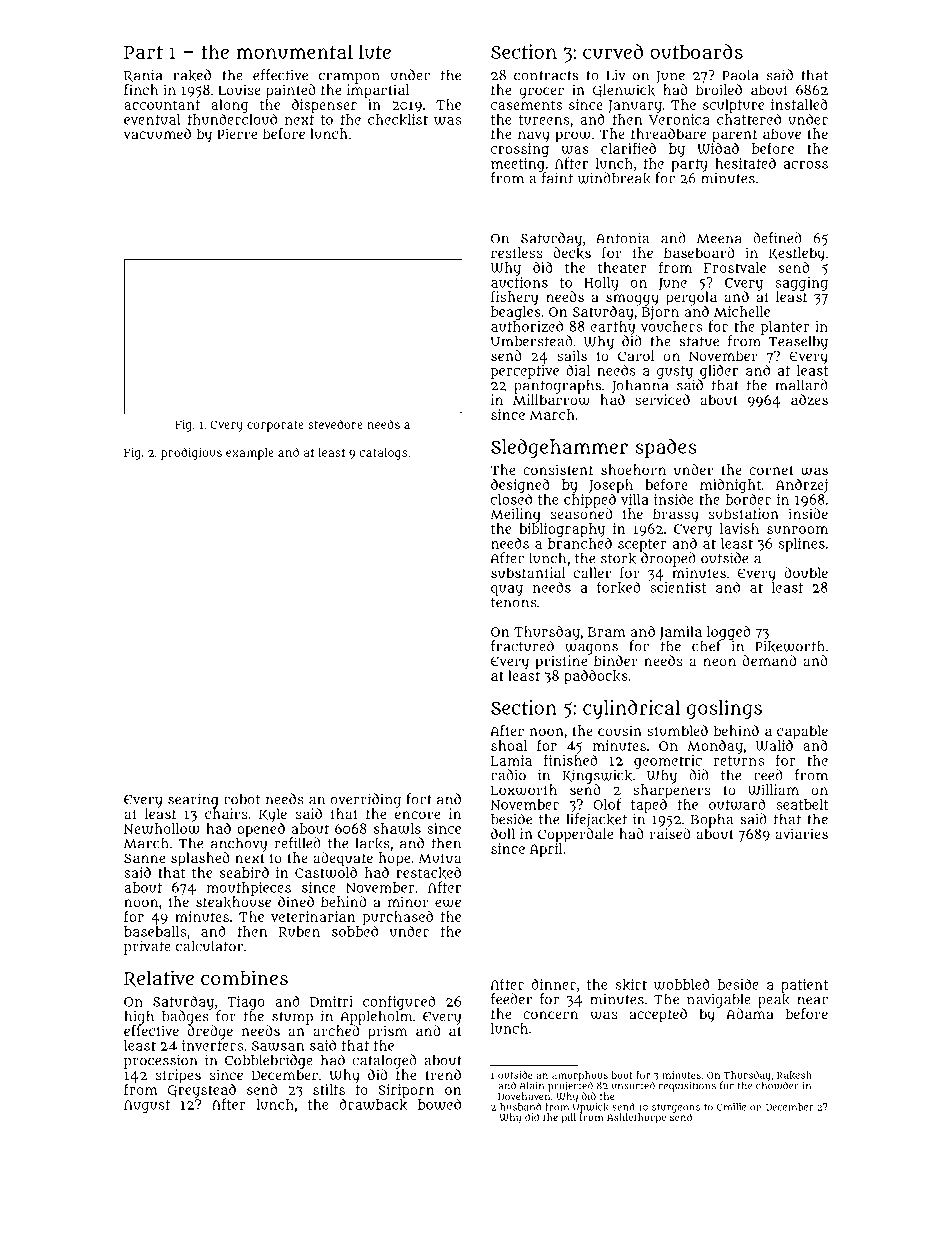  I want to click on wagons, so click(591, 649).
